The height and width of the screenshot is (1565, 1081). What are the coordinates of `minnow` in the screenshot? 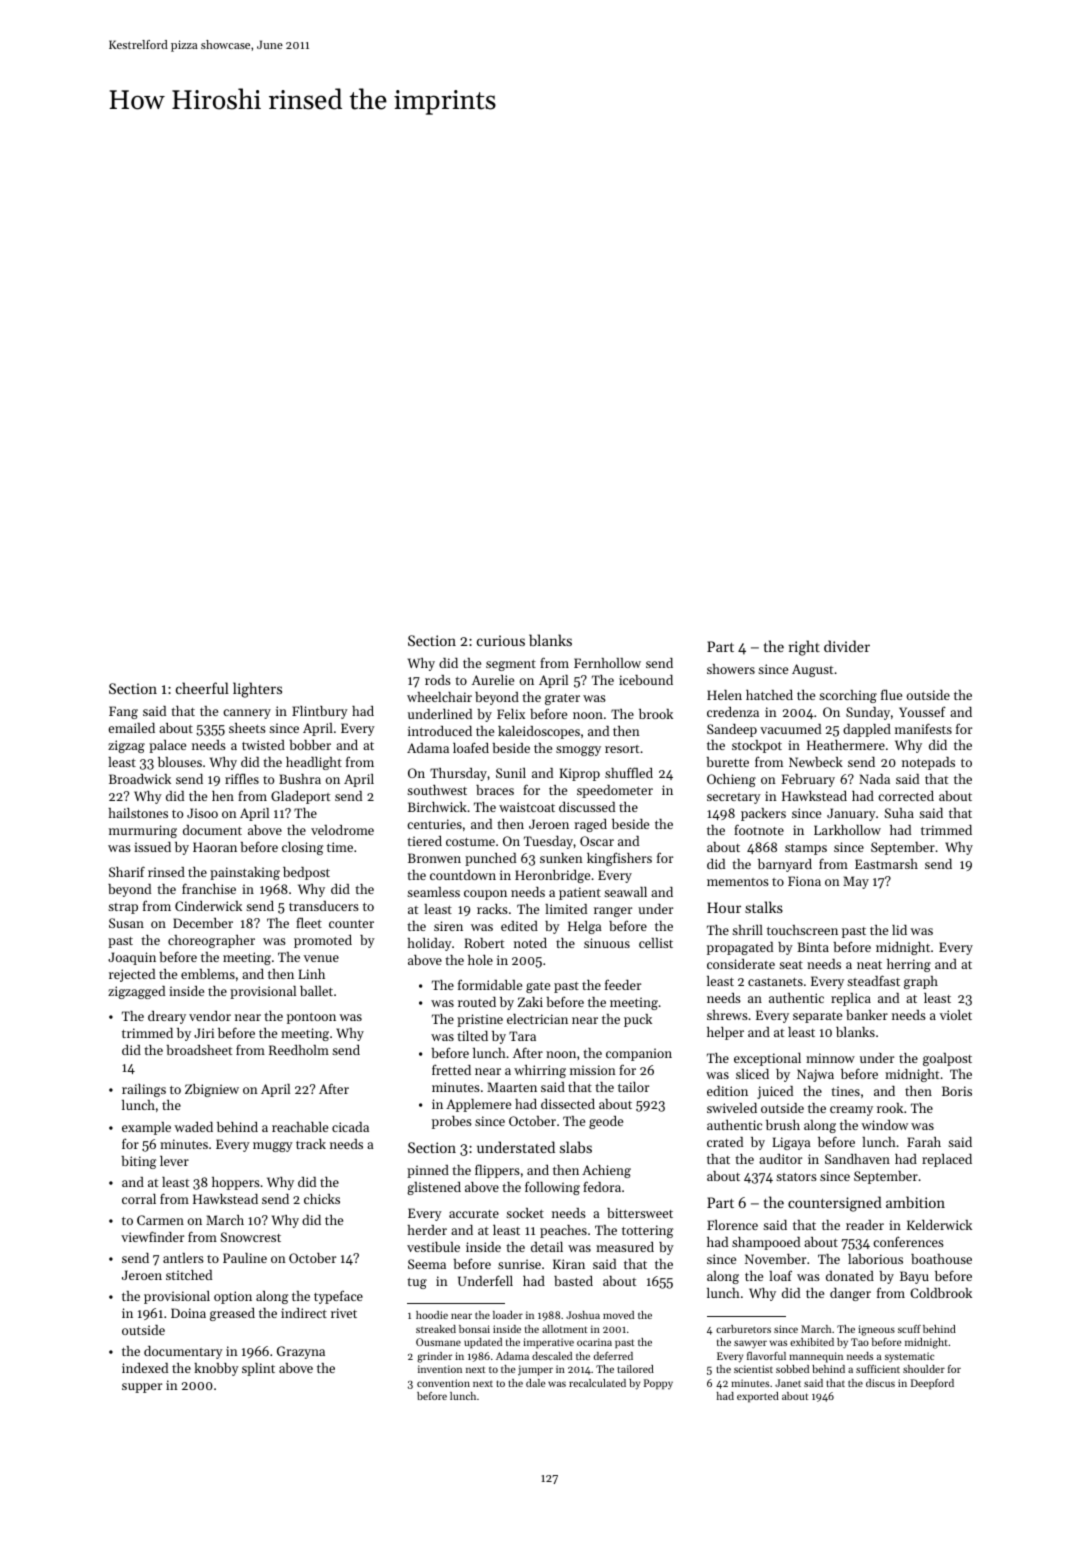 It's located at (830, 1058).
